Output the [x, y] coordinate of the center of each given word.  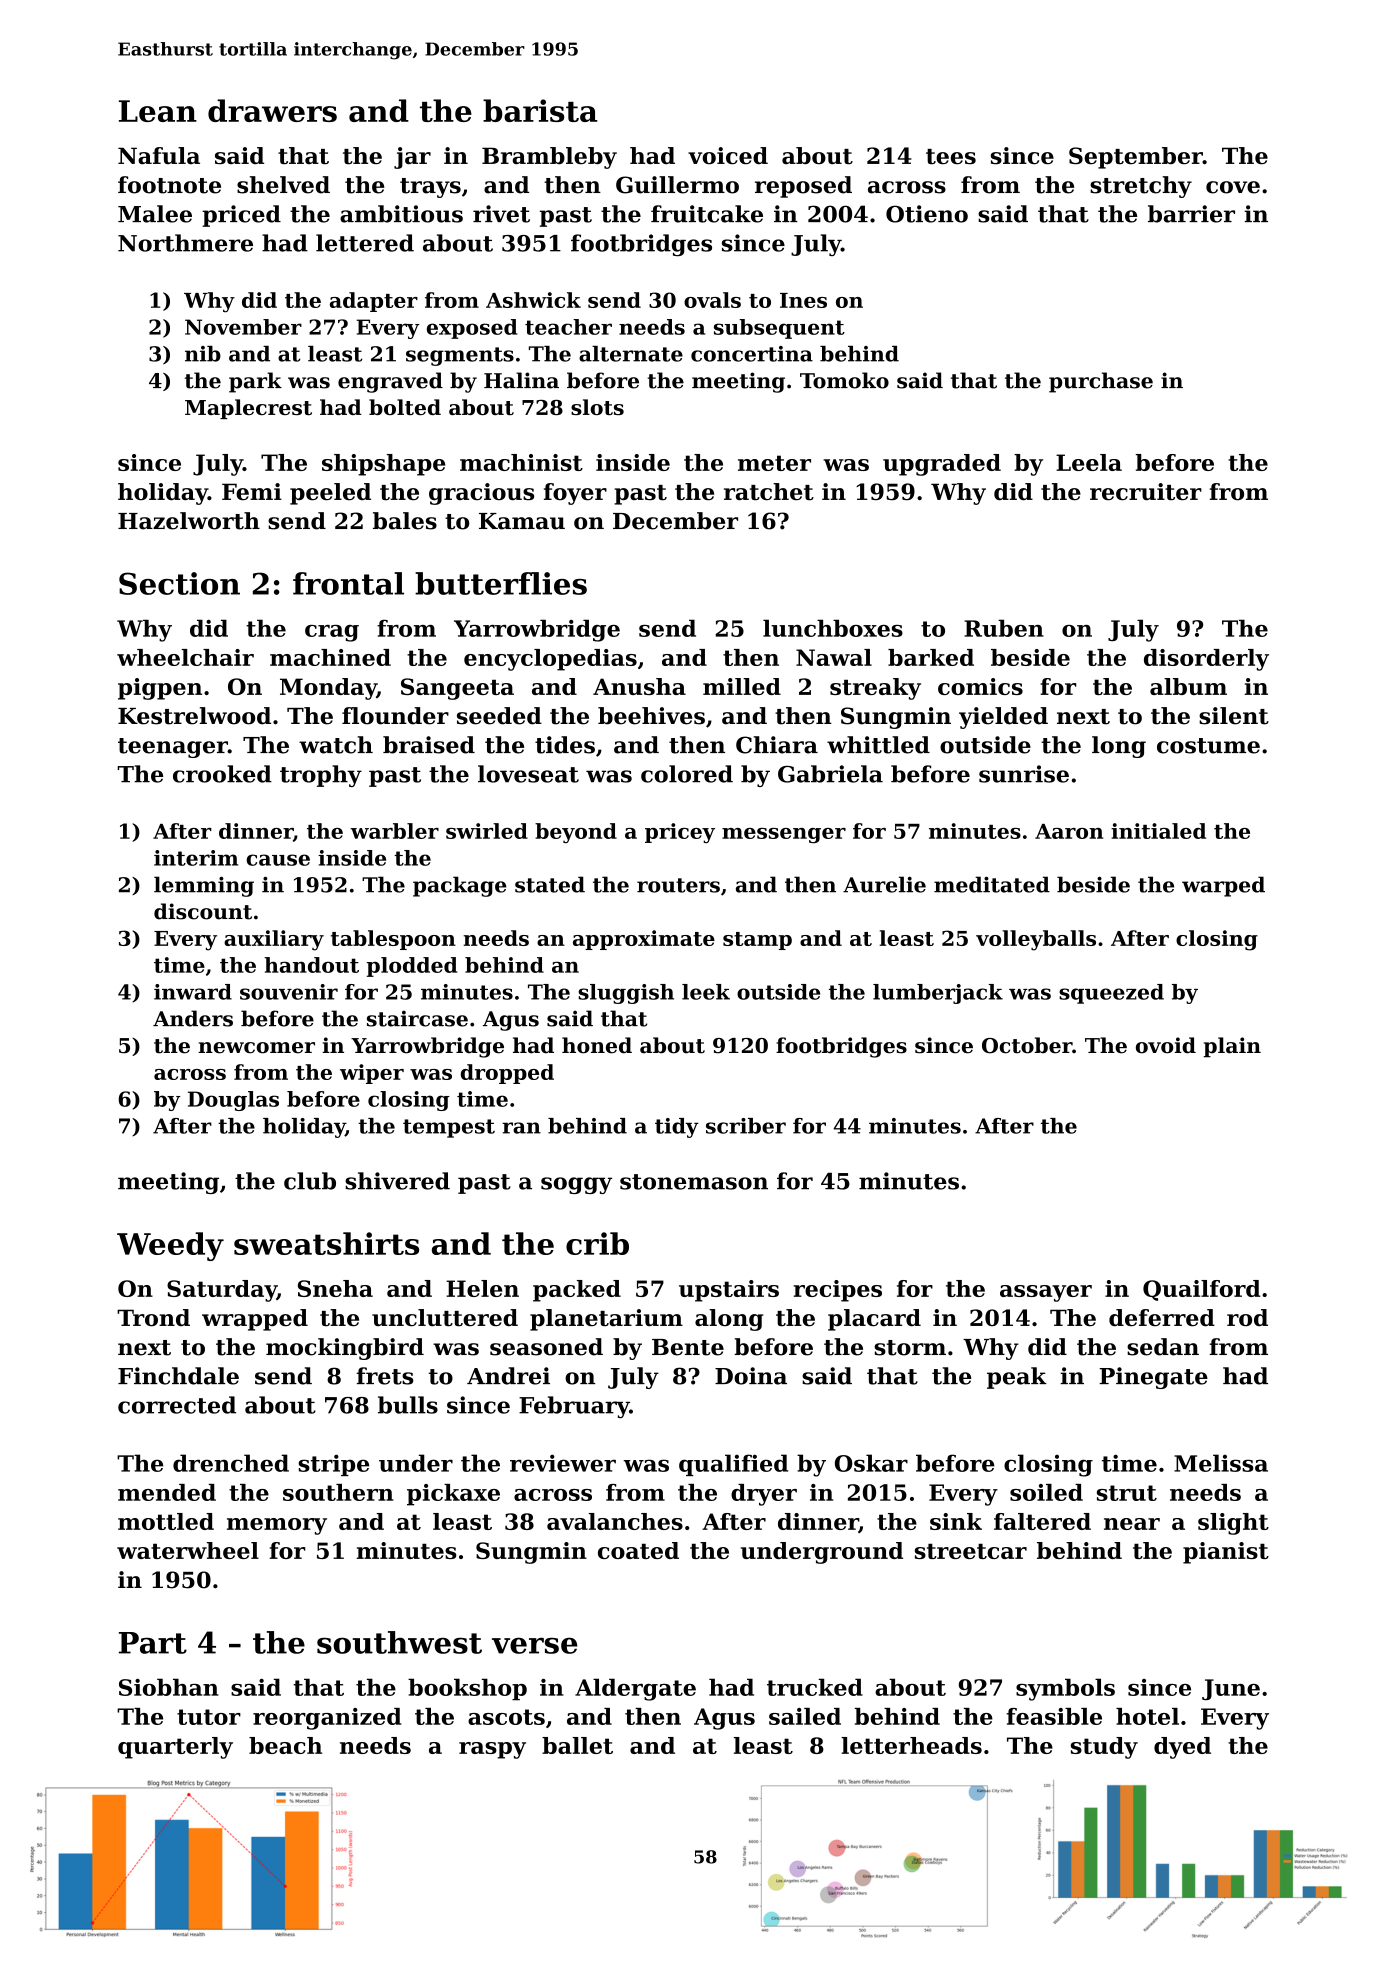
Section [179, 583]
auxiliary [274, 940]
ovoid [1166, 1045]
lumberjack [938, 994]
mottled [166, 1521]
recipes [837, 1291]
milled [742, 686]
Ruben [1004, 628]
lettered [365, 243]
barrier [1191, 214]
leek [706, 992]
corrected [177, 1405]
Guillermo [677, 185]
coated [638, 1550]
